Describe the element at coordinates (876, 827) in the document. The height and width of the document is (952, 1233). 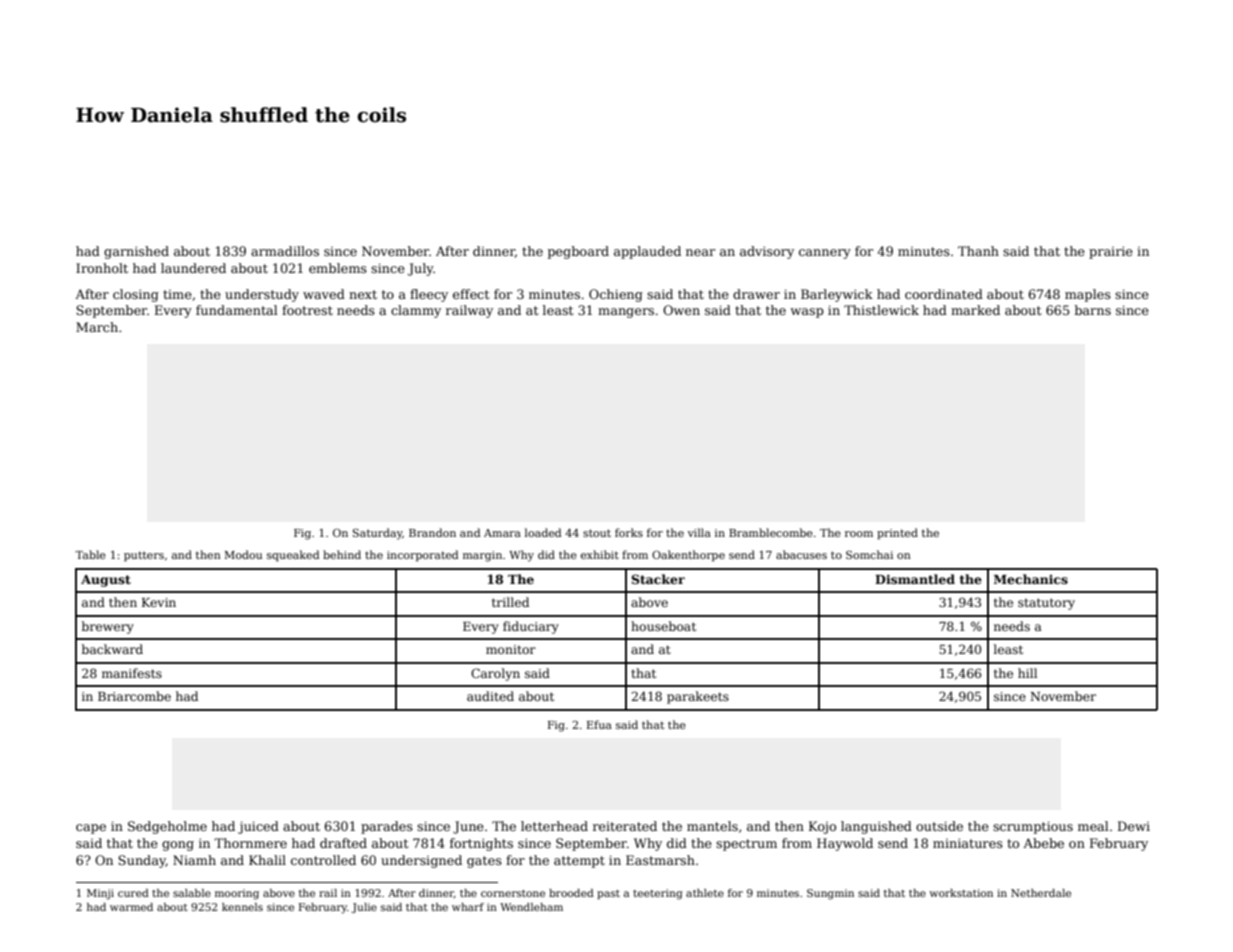
I see `languished` at that location.
